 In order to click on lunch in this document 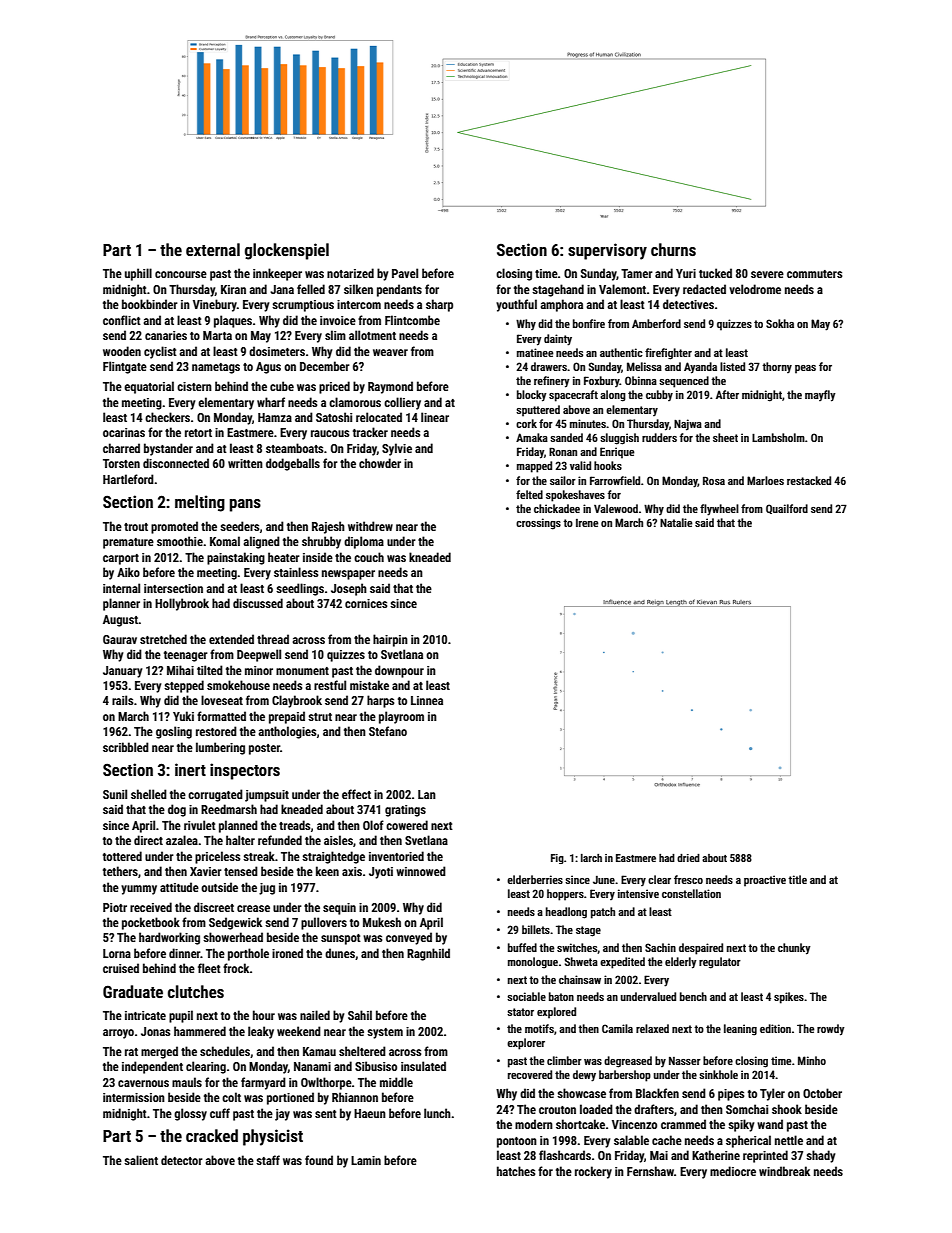, I will do `click(437, 1113)`.
